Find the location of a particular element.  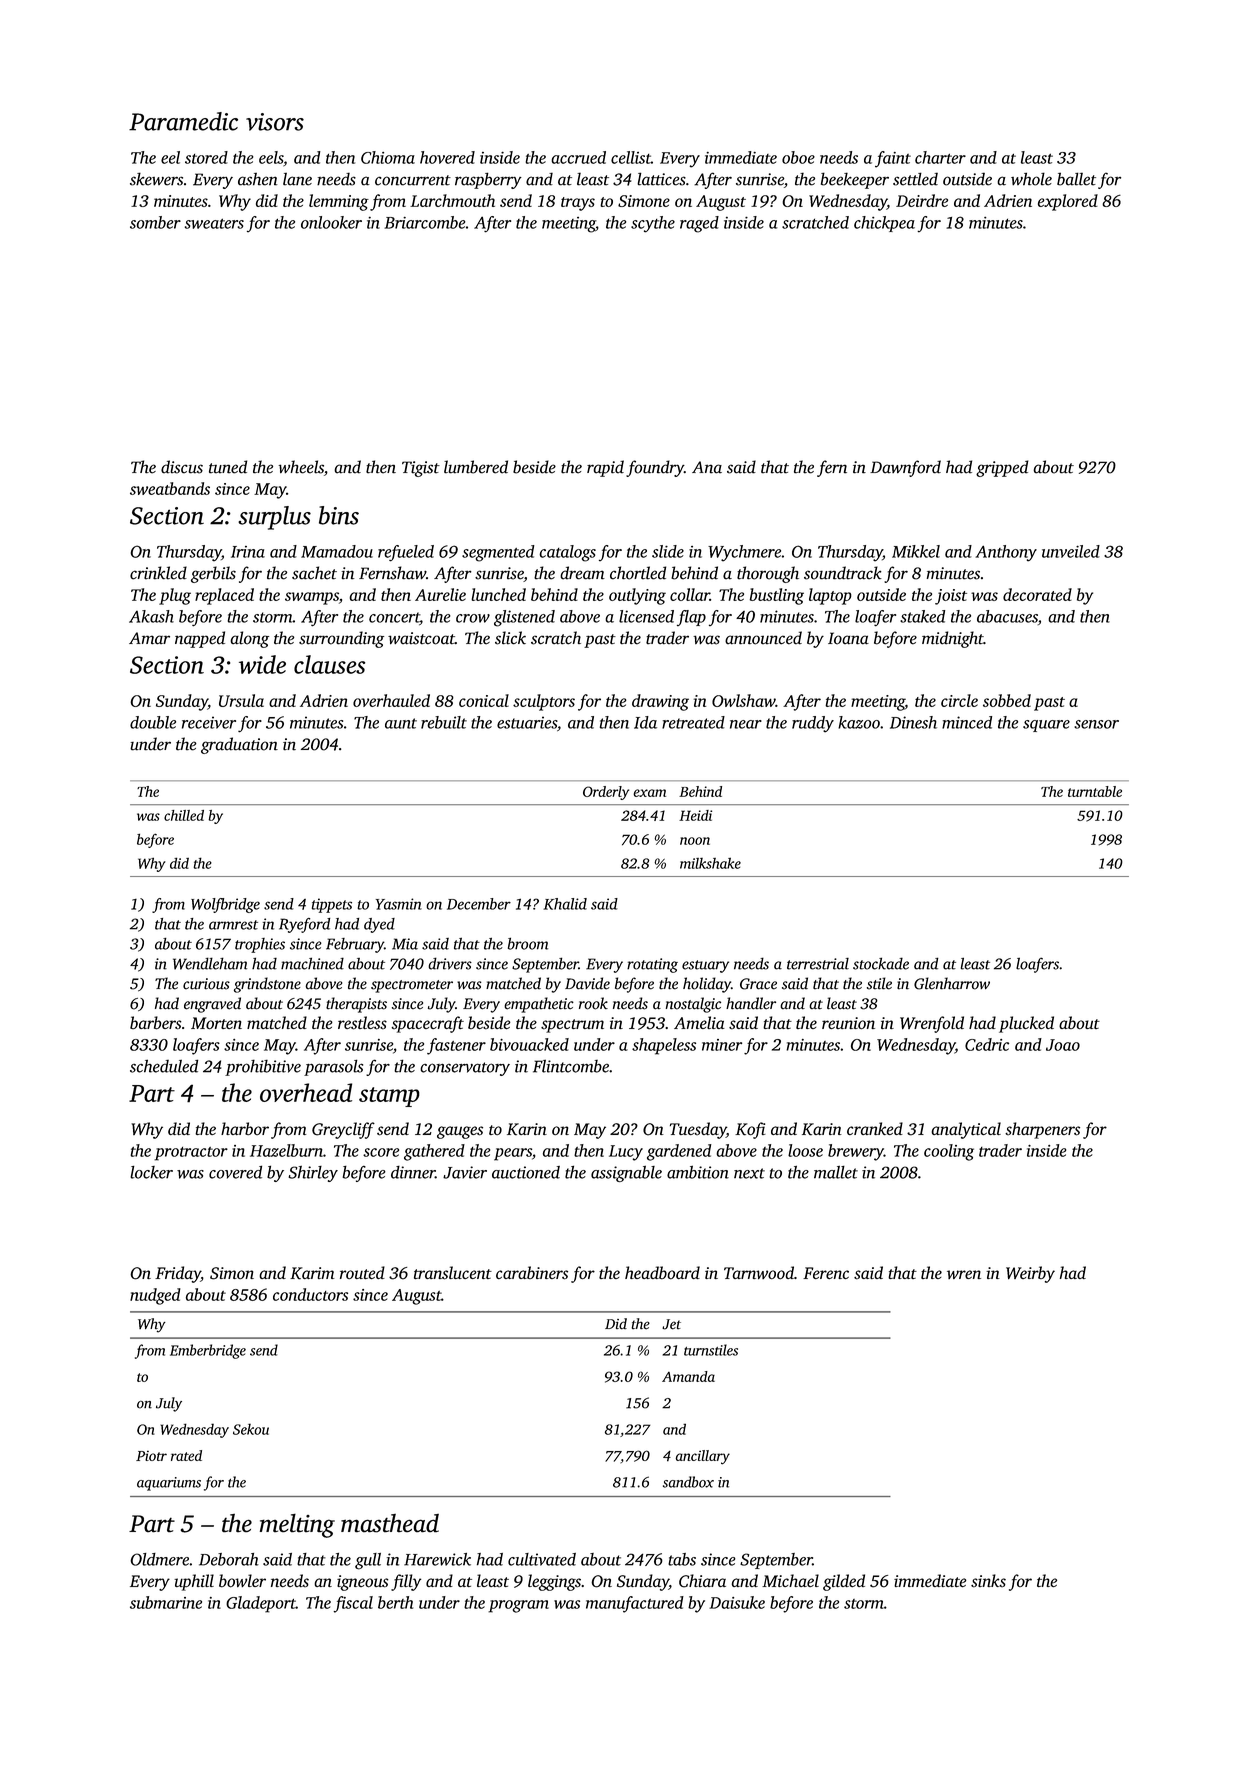

Morten is located at coordinates (216, 1023).
